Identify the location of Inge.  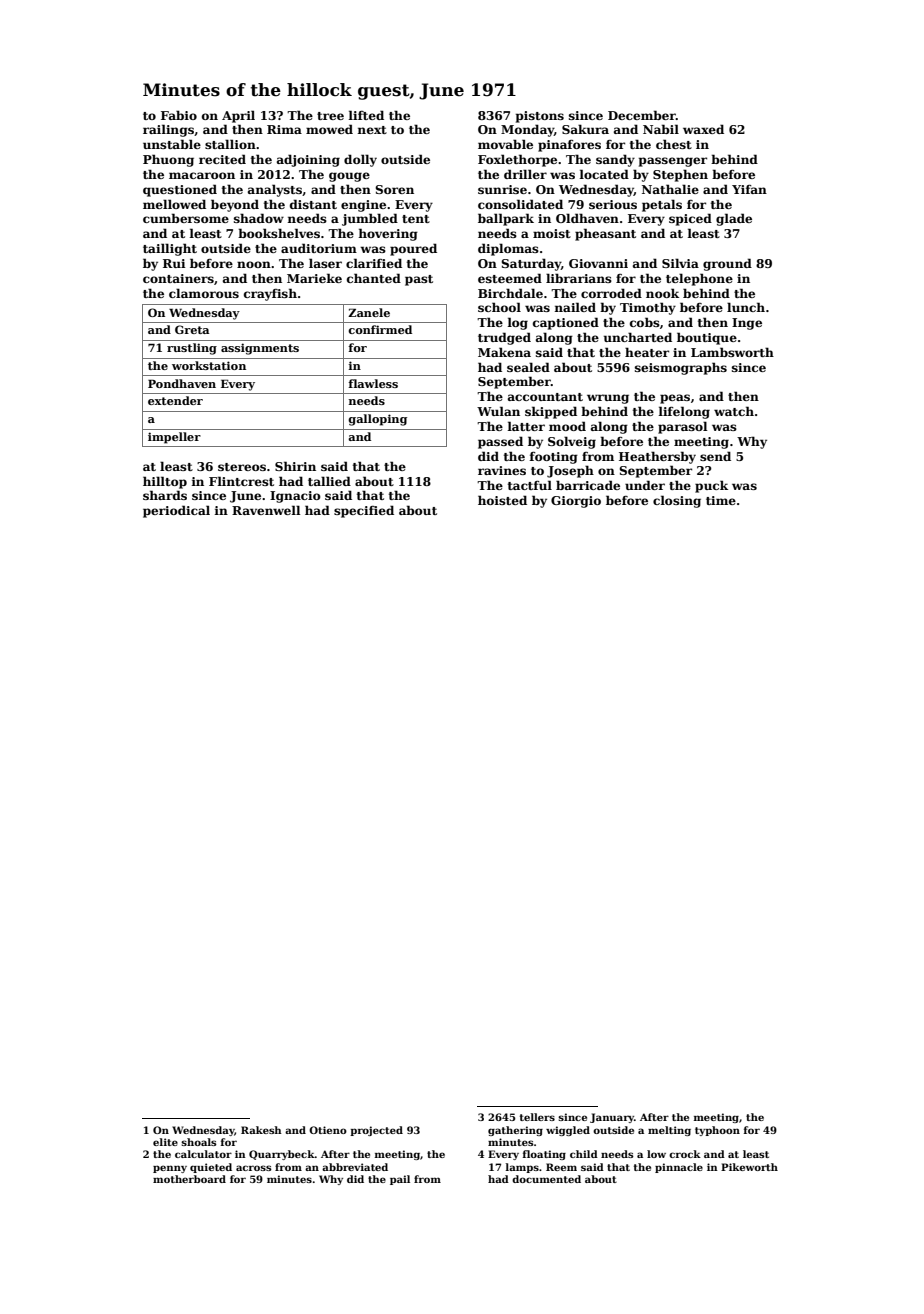
(747, 324).
